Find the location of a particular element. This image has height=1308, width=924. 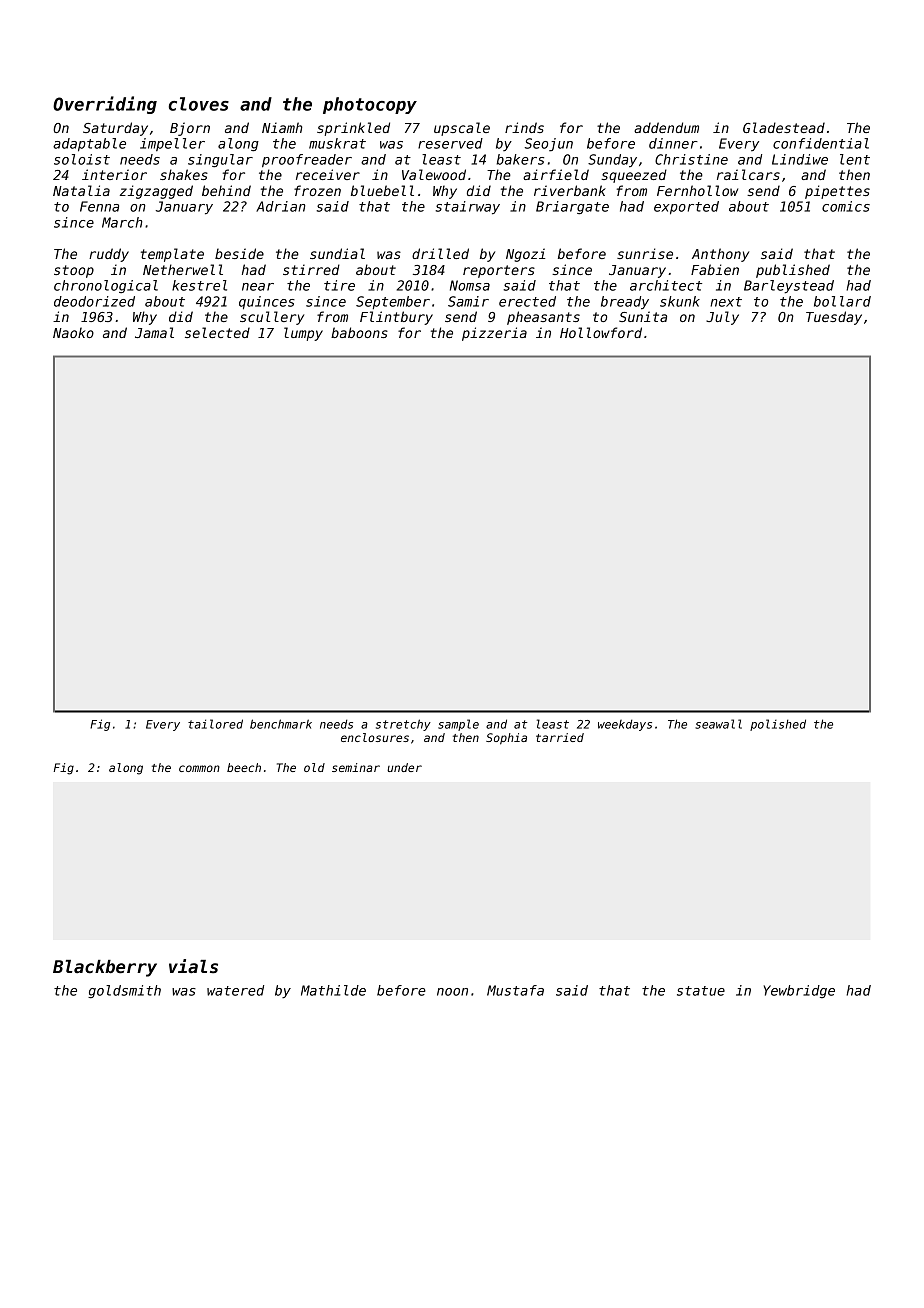

Naoko is located at coordinates (73, 332).
